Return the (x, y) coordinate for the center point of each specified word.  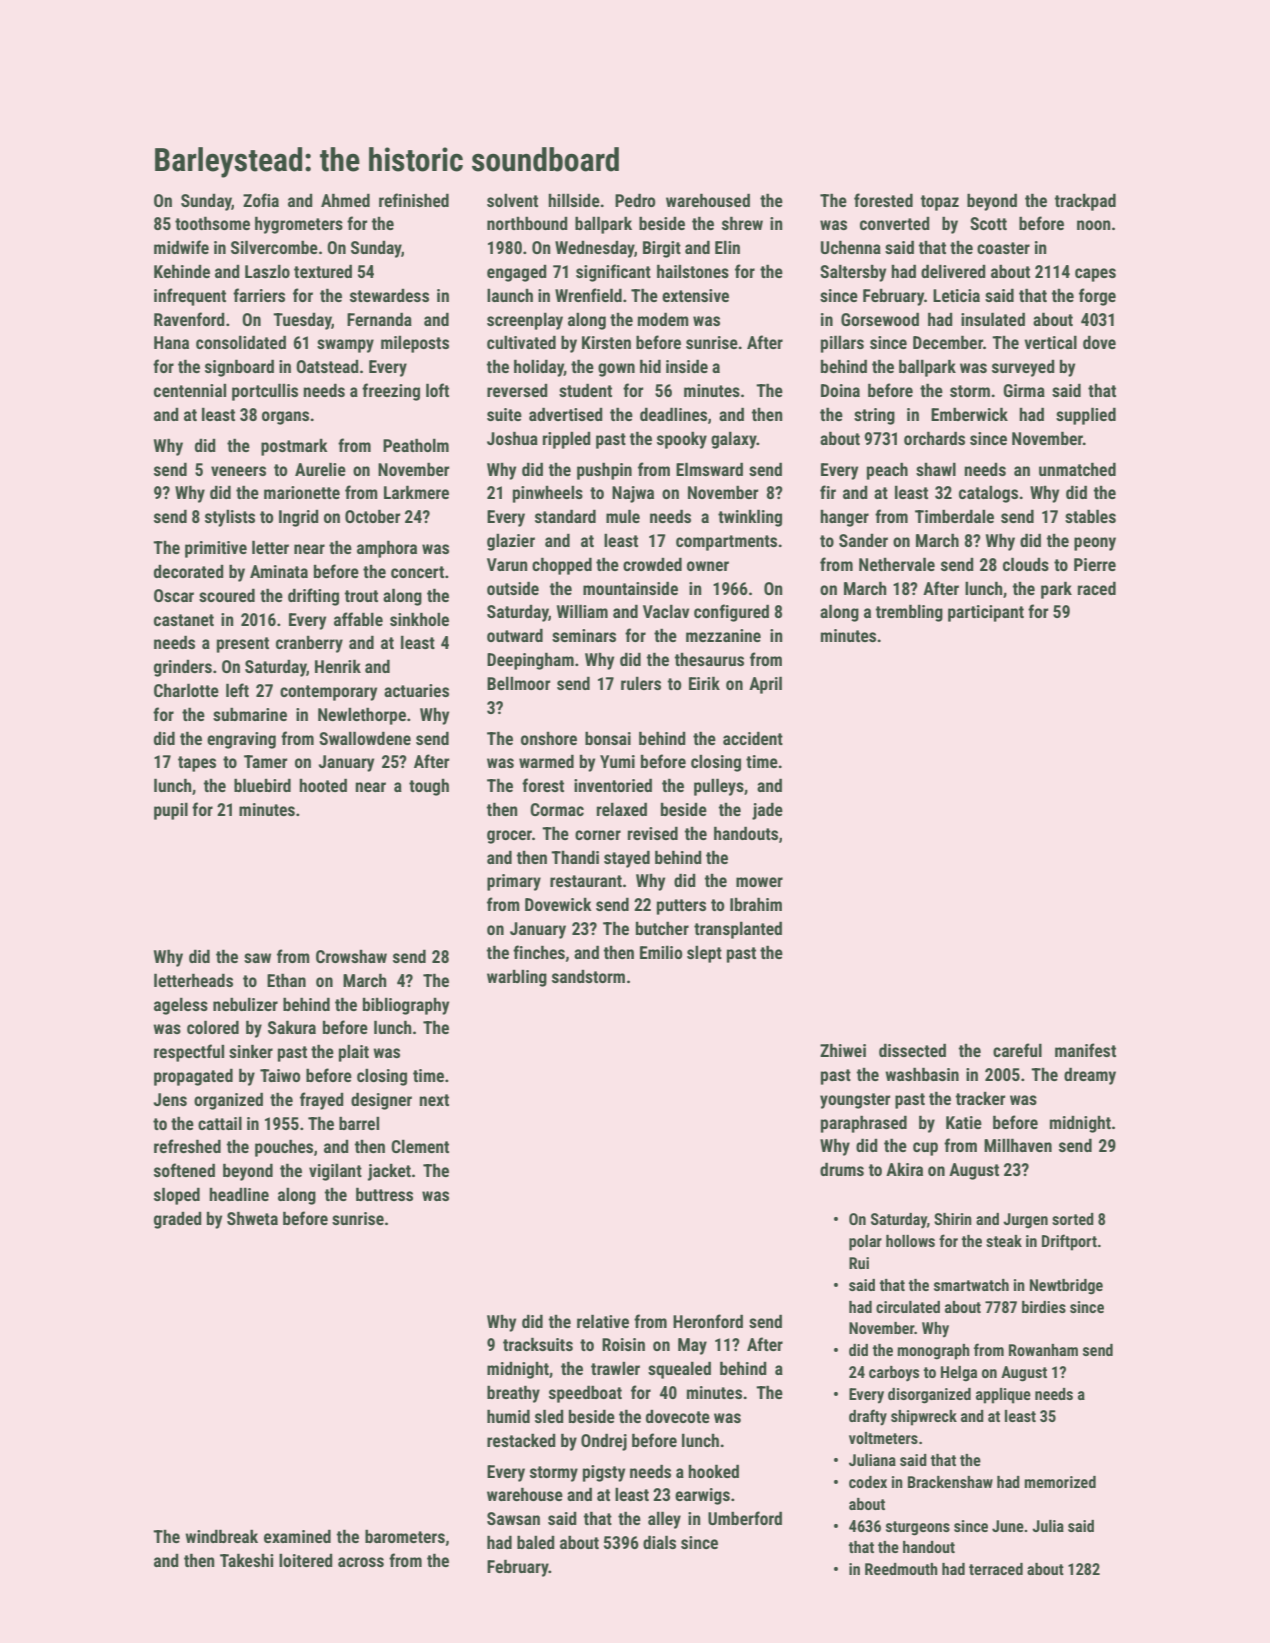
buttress (384, 1194)
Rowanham (1043, 1350)
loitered (306, 1560)
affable (358, 619)
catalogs (988, 494)
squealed (679, 1370)
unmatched (1077, 469)
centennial (190, 390)
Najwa (633, 494)
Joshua (512, 438)
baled (536, 1542)
